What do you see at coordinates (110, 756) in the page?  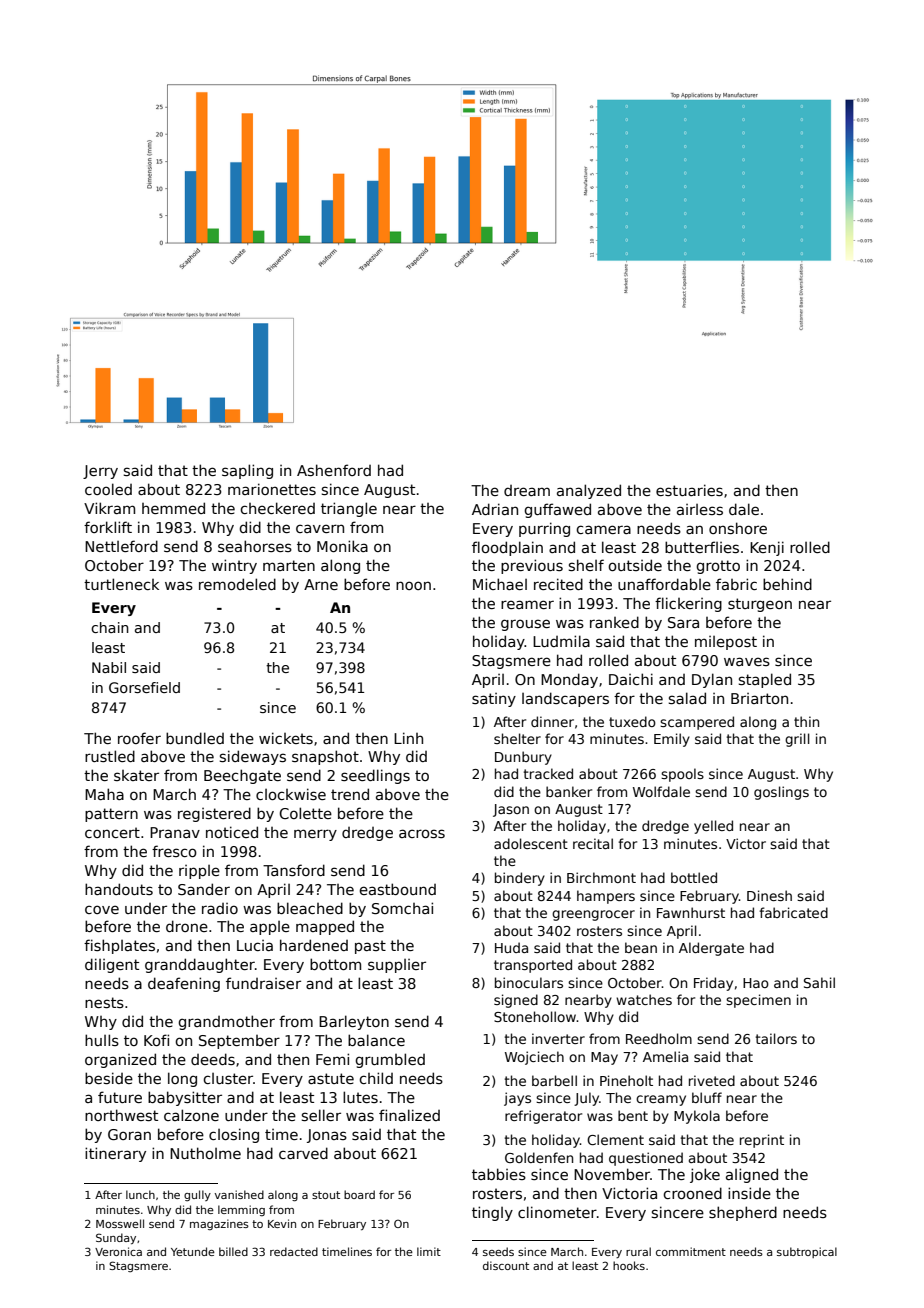 I see `rustled` at bounding box center [110, 756].
